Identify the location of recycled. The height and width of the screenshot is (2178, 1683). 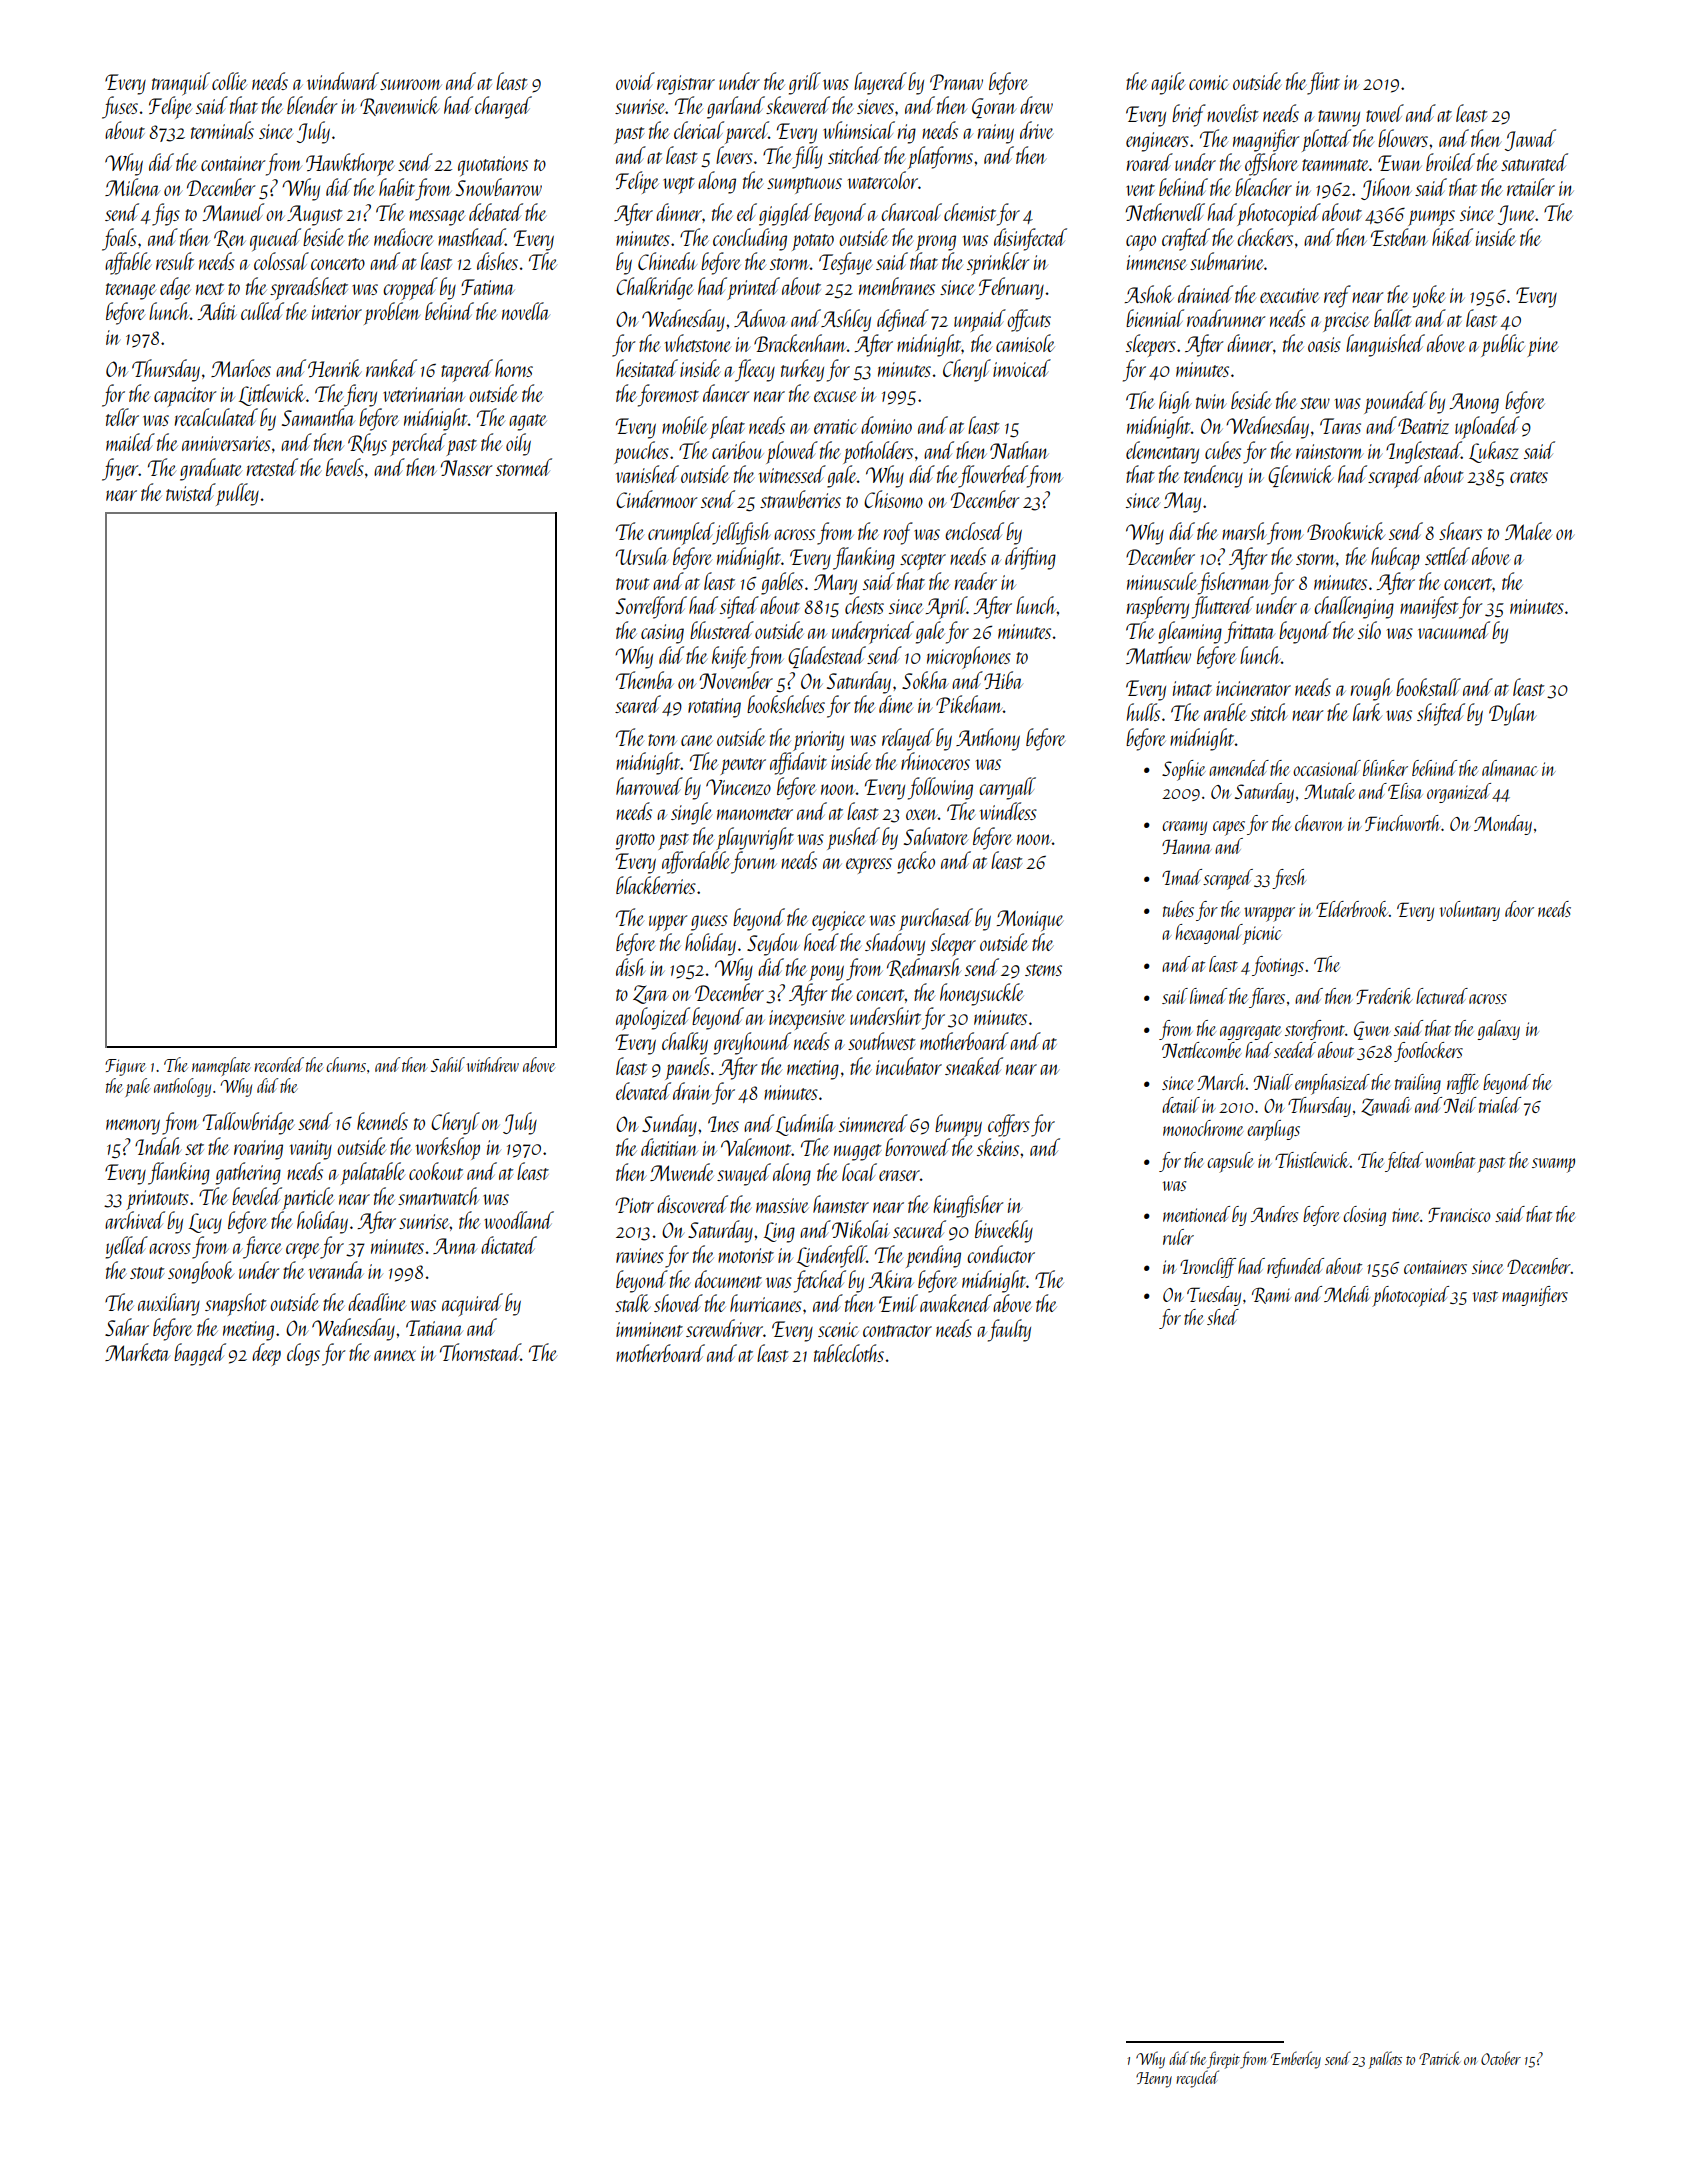
(1197, 2079).
